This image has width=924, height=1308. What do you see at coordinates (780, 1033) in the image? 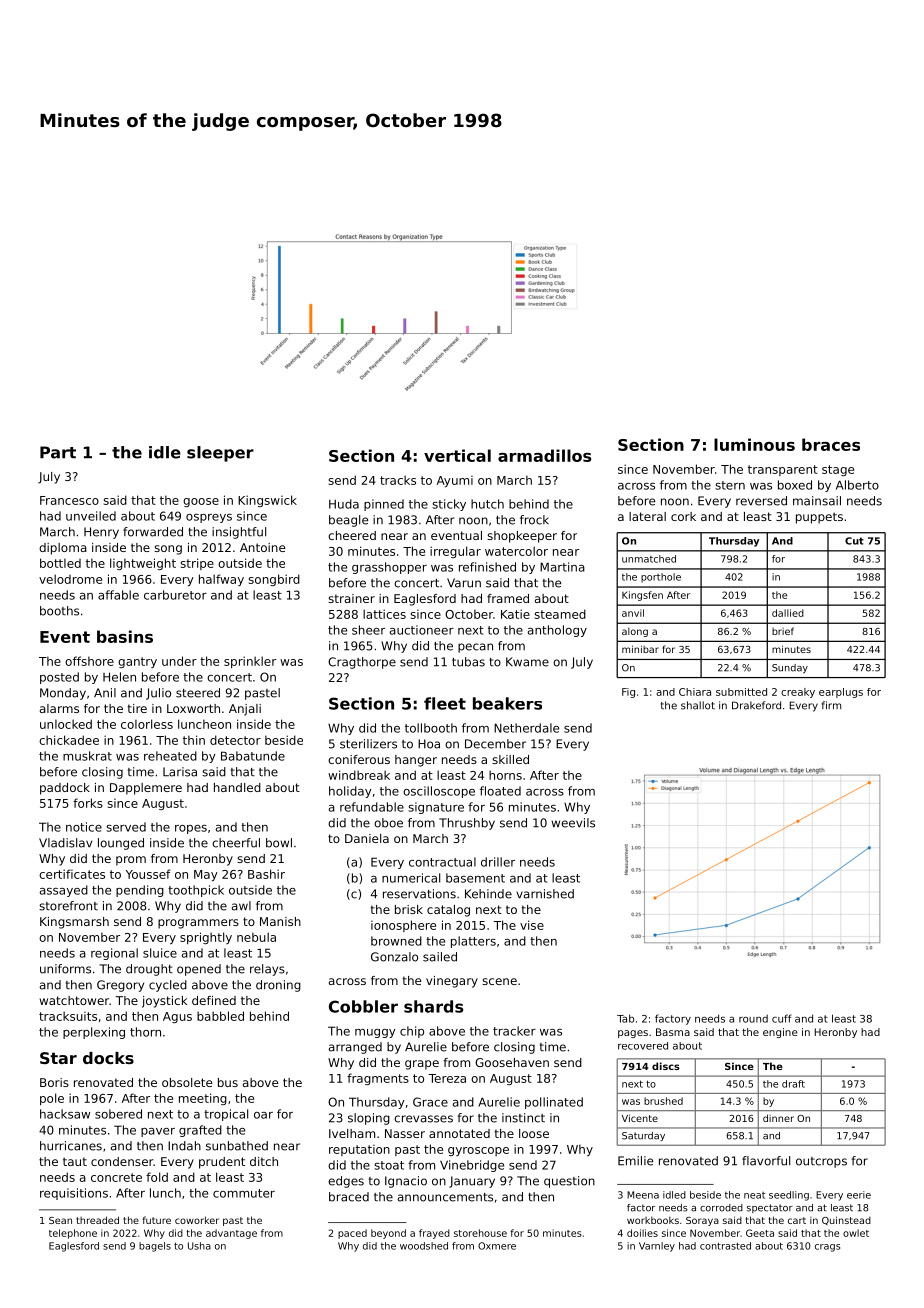
I see `engine` at bounding box center [780, 1033].
